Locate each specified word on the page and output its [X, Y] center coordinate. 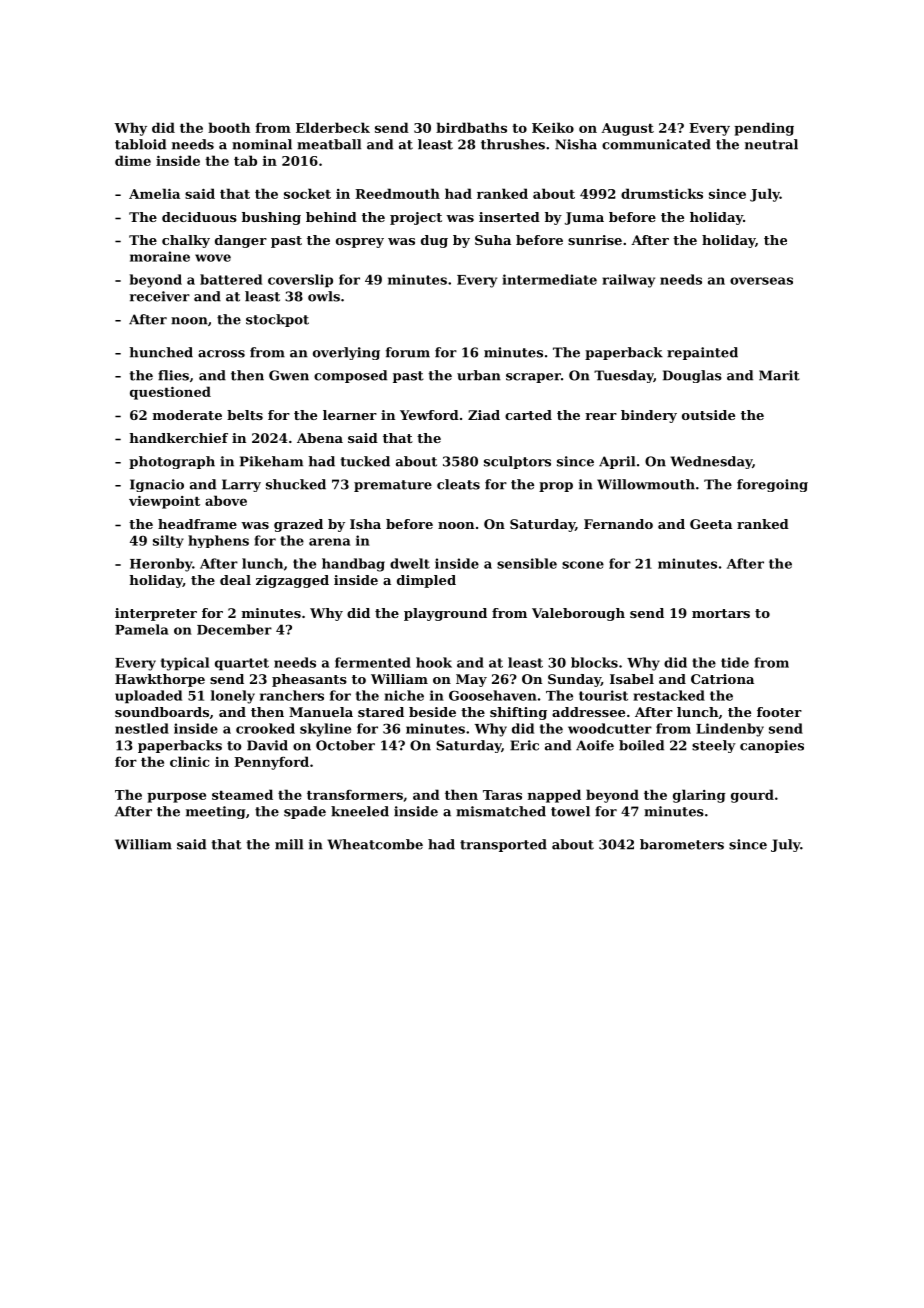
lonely [233, 697]
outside [708, 415]
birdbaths [471, 127]
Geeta [711, 524]
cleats [458, 484]
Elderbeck [333, 127]
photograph [172, 462]
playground [445, 614]
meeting [215, 812]
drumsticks [662, 193]
